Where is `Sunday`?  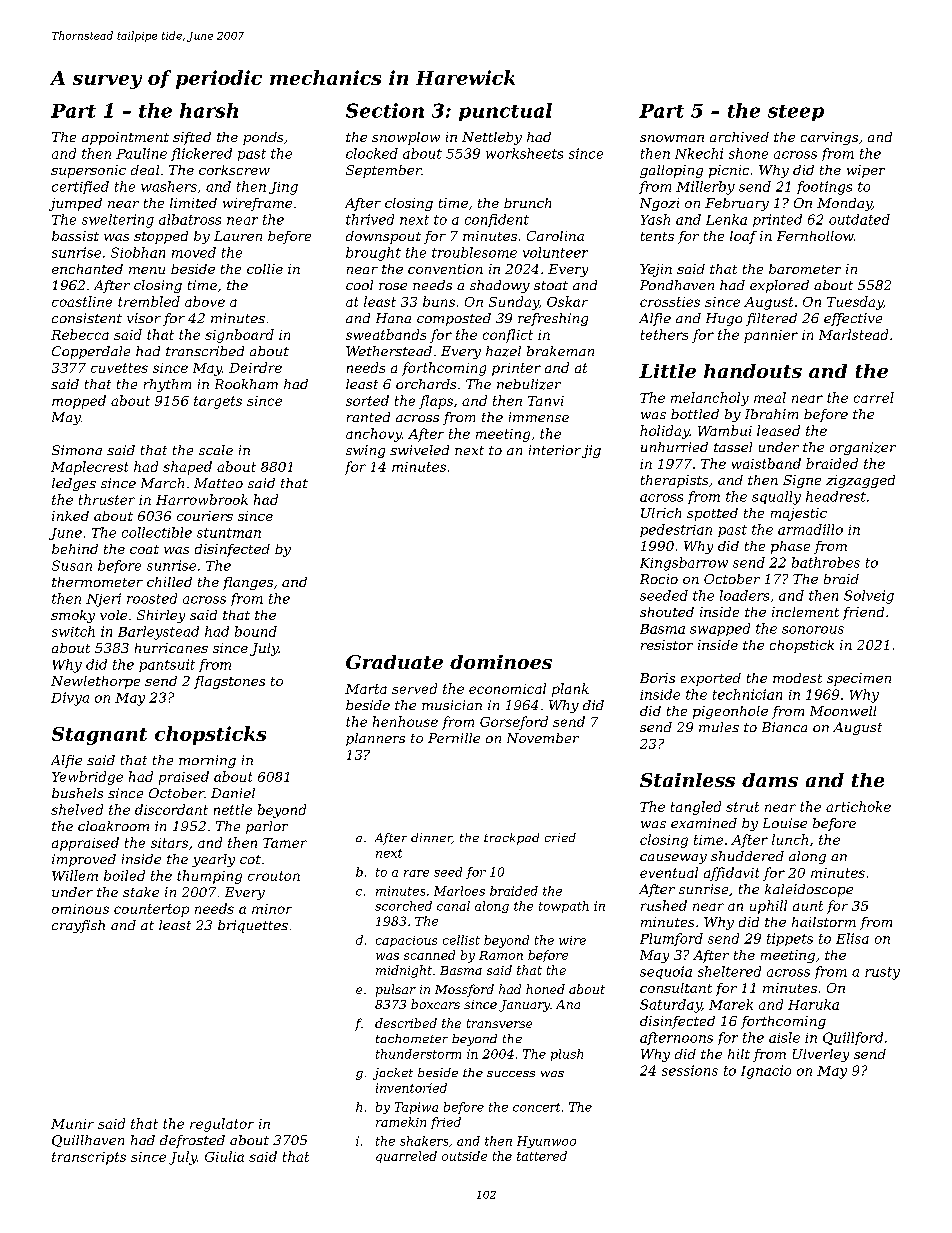 Sunday is located at coordinates (514, 303).
